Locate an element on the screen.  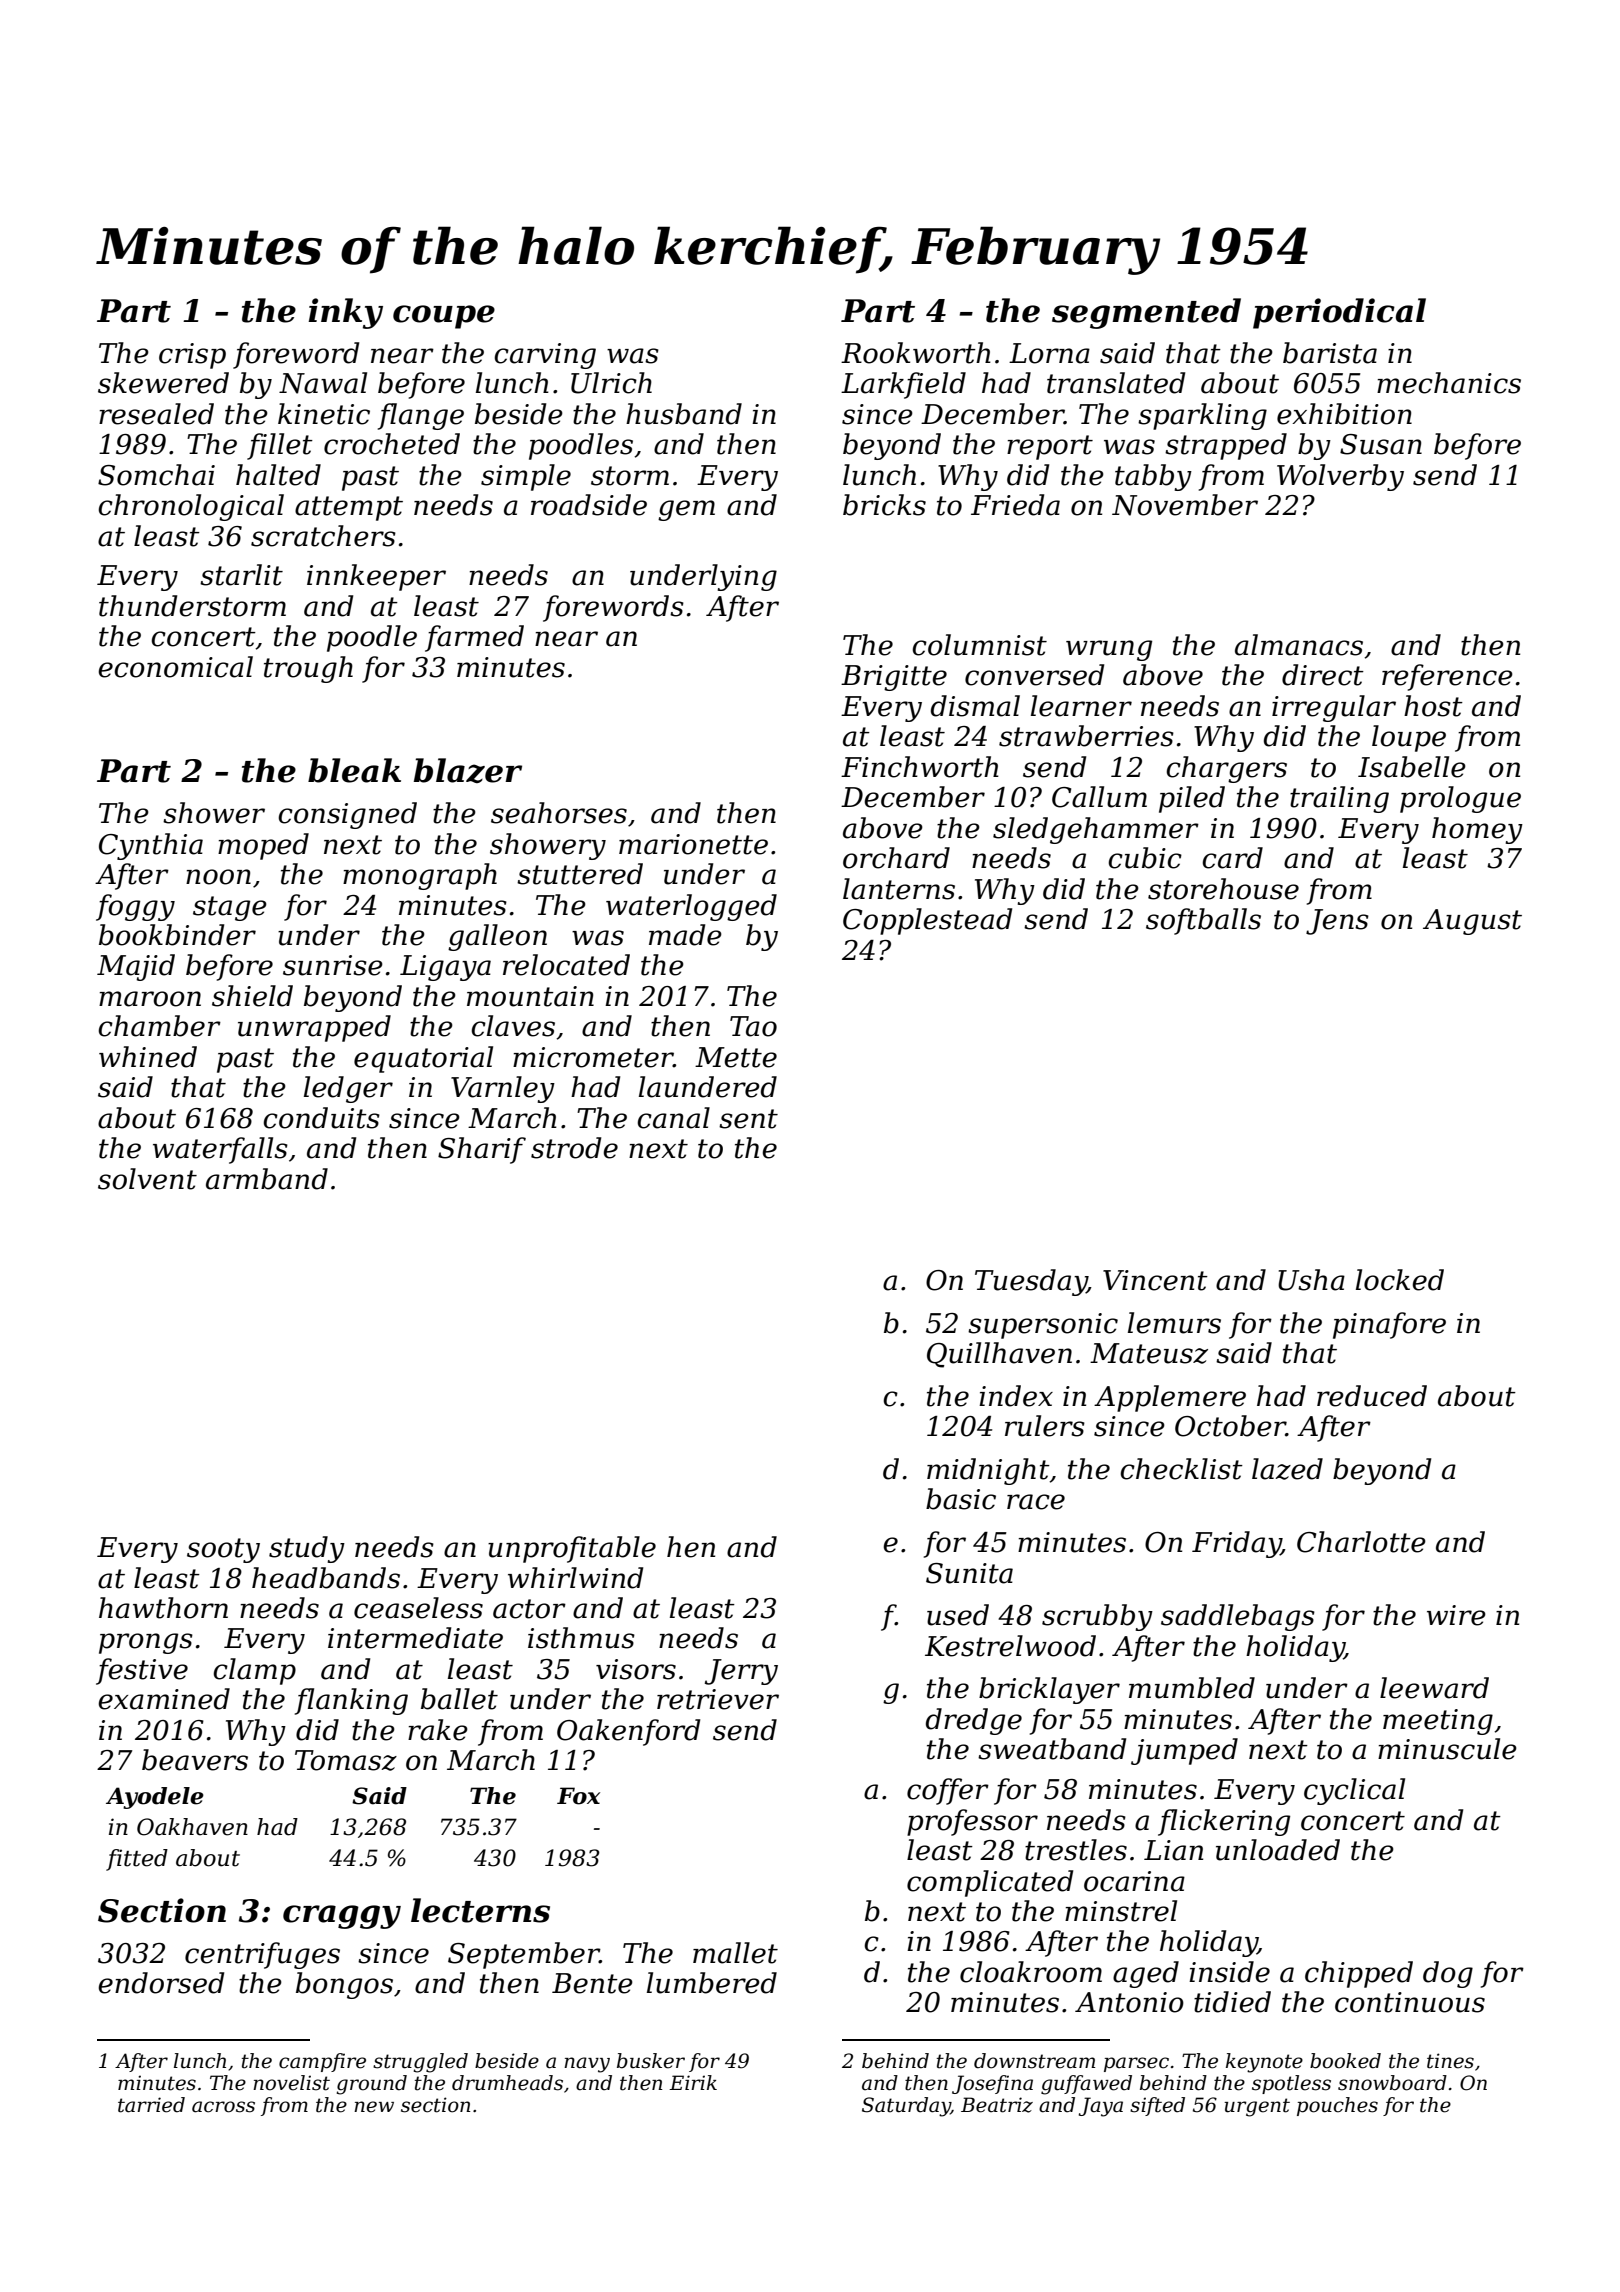
tarried is located at coordinates (151, 2105).
